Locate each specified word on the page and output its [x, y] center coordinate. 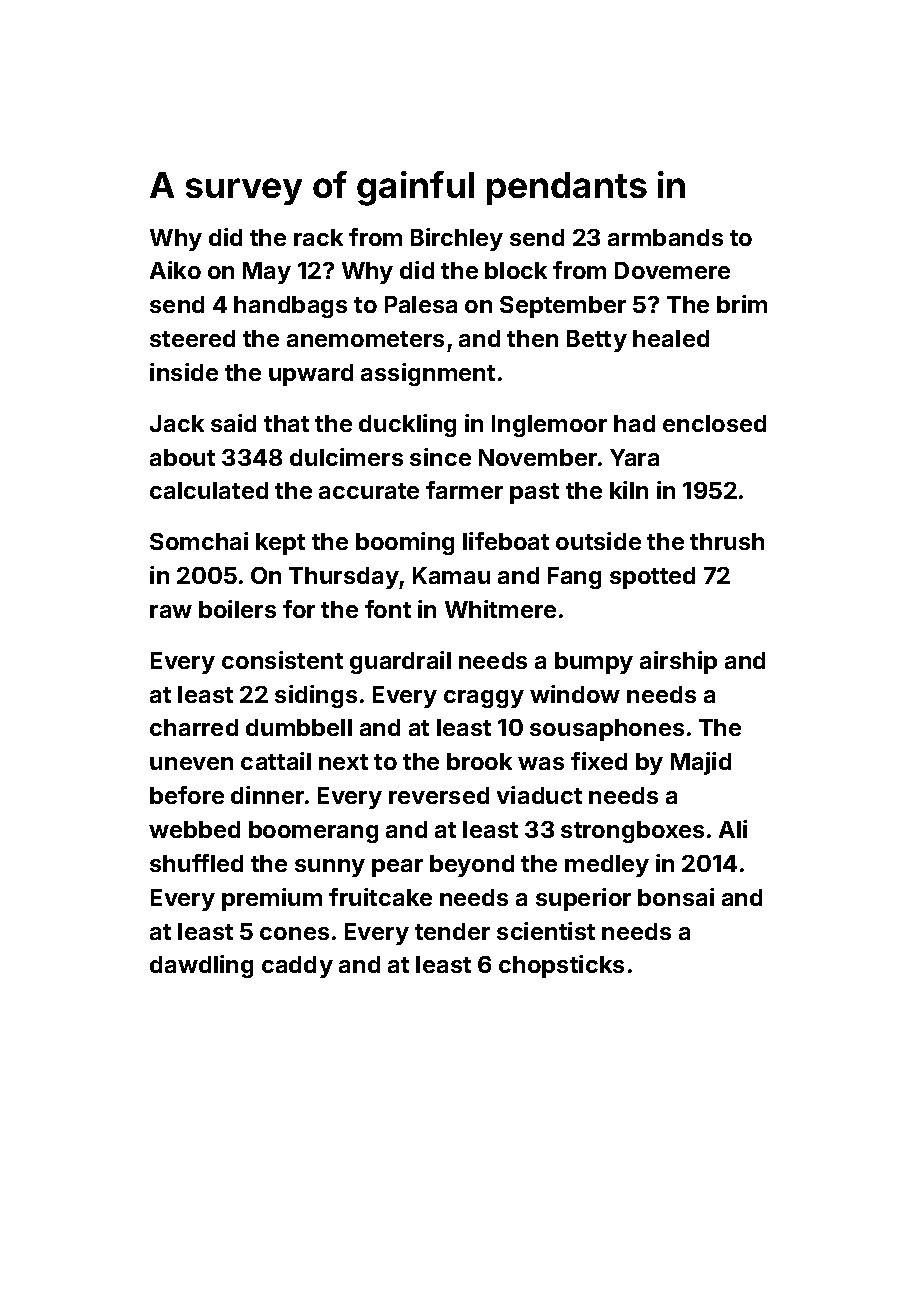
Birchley [457, 239]
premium [272, 899]
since [440, 457]
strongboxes [632, 832]
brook [479, 761]
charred [194, 727]
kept [280, 544]
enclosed [714, 423]
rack [318, 237]
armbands [665, 237]
